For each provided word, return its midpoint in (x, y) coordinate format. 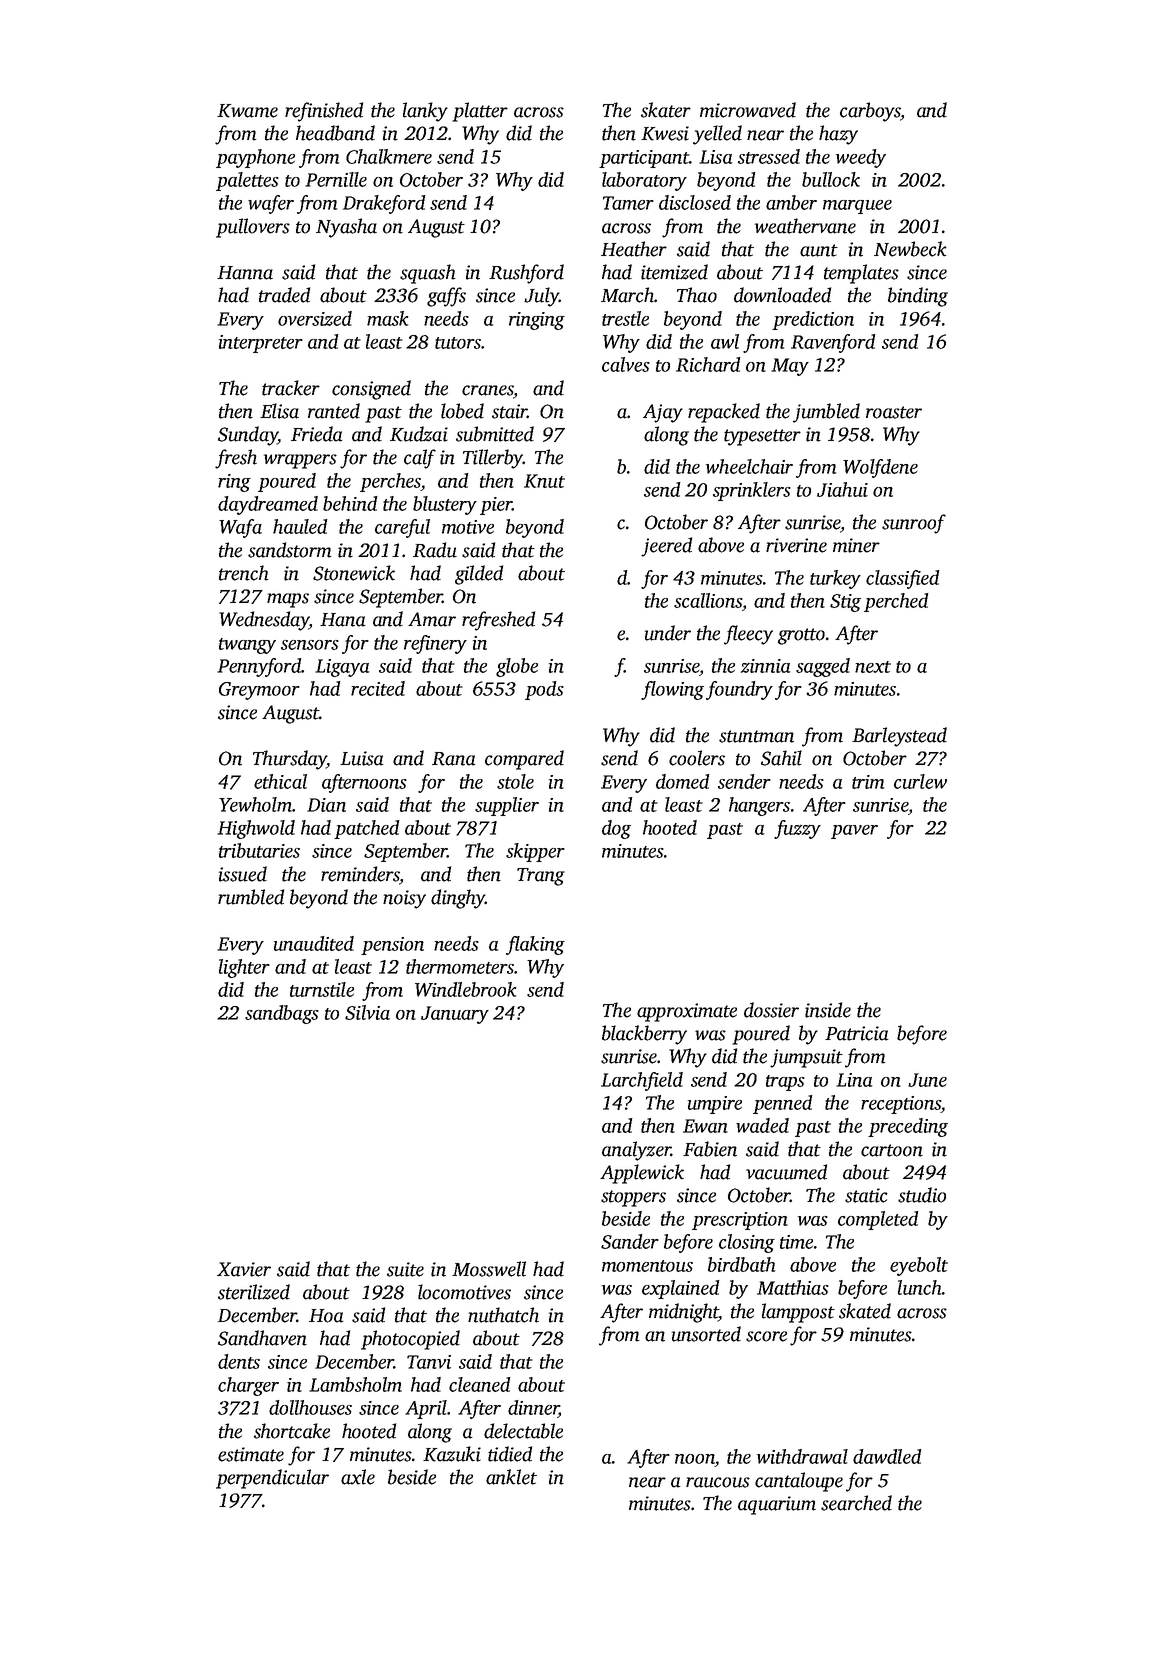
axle (358, 1477)
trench (244, 573)
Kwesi (665, 133)
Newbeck (910, 249)
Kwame (247, 111)
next (873, 667)
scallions (708, 600)
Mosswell (489, 1269)
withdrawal (802, 1456)
